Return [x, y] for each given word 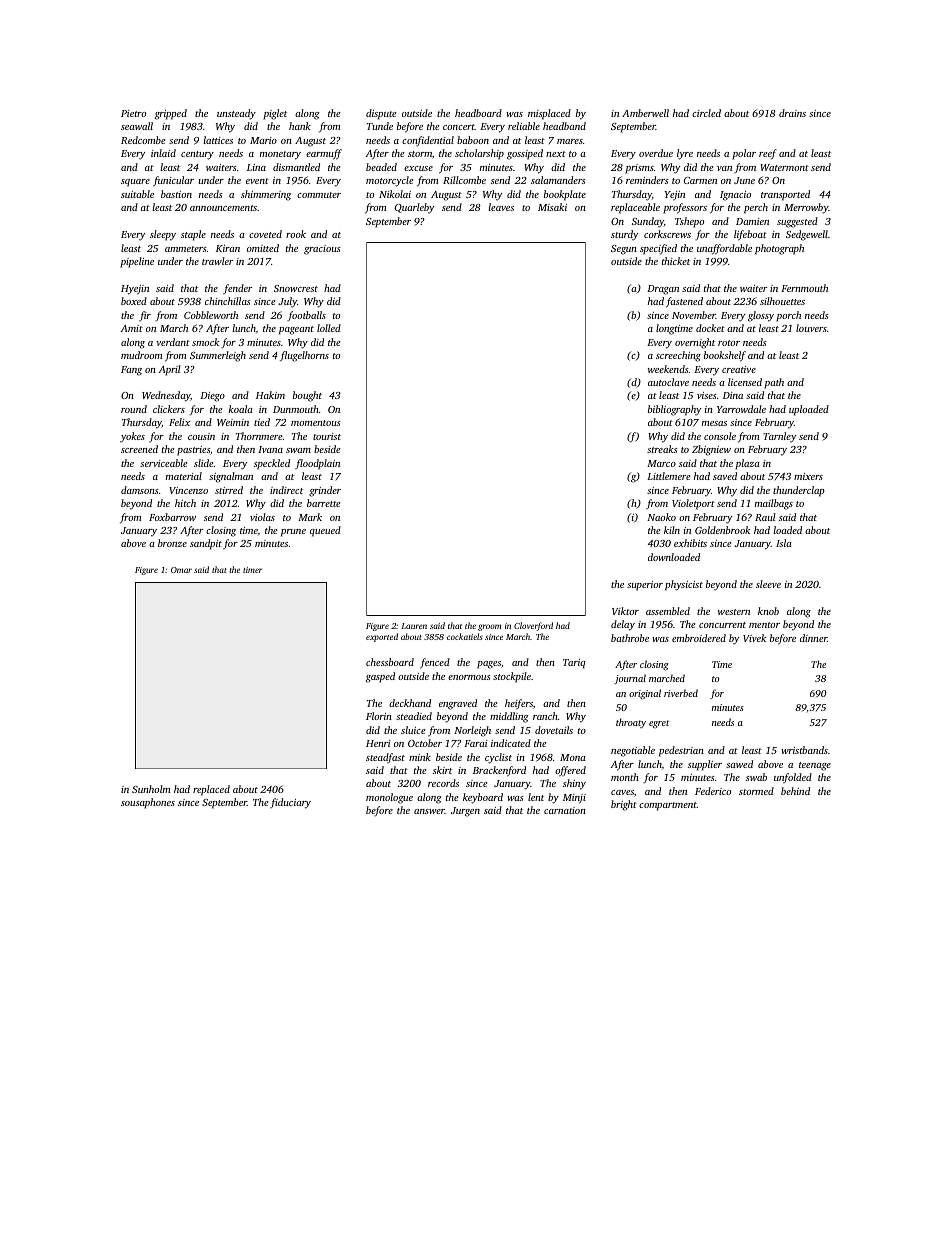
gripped [171, 114]
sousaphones [148, 803]
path [774, 383]
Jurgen [465, 812]
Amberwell [645, 113]
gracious [322, 250]
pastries [193, 451]
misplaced [549, 114]
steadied [414, 716]
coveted [265, 234]
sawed [739, 764]
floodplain [317, 464]
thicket [676, 261]
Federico [713, 791]
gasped [380, 677]
